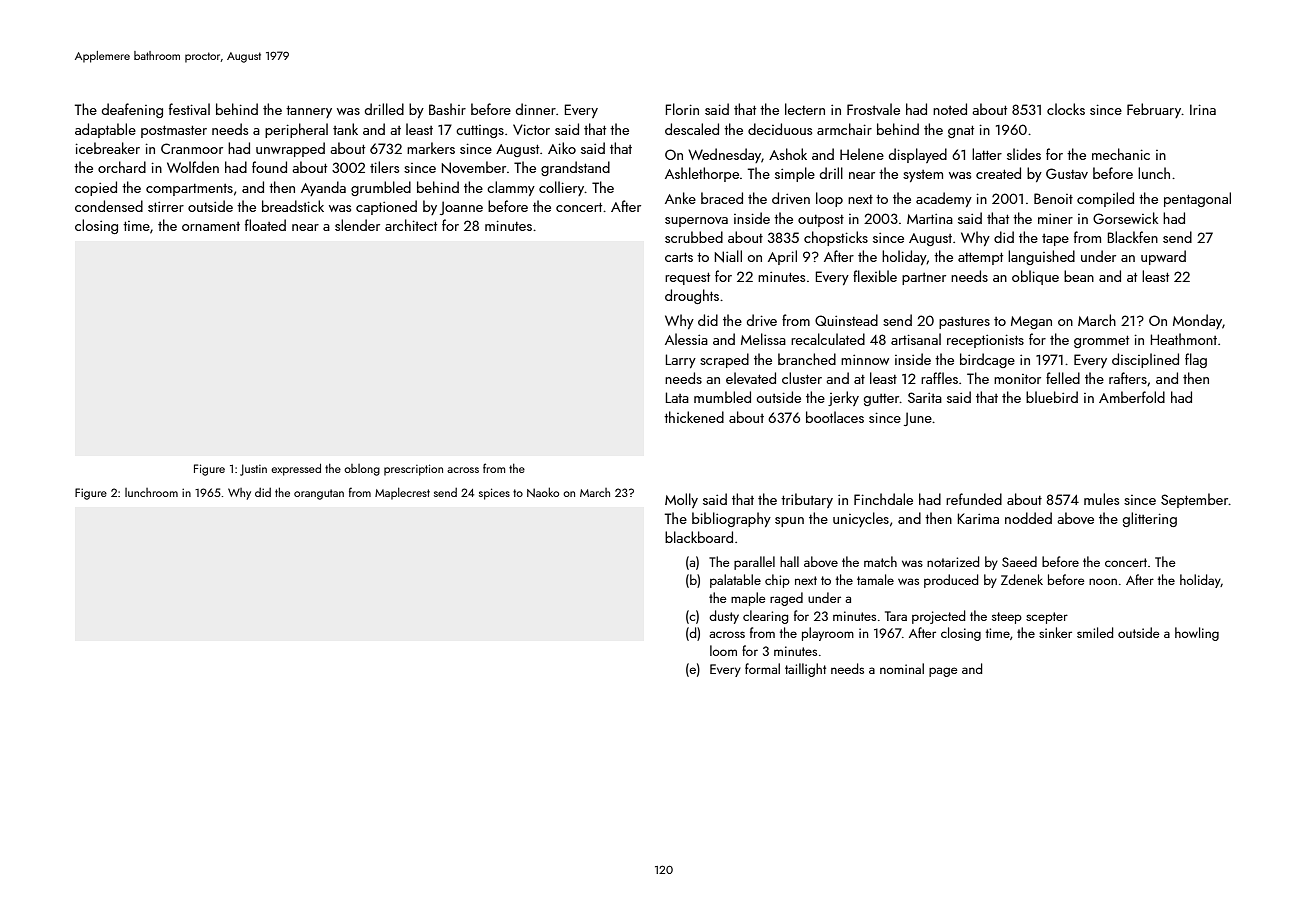 Image resolution: width=1308 pixels, height=924 pixels. Describe the element at coordinates (536, 109) in the screenshot. I see `dinner` at that location.
